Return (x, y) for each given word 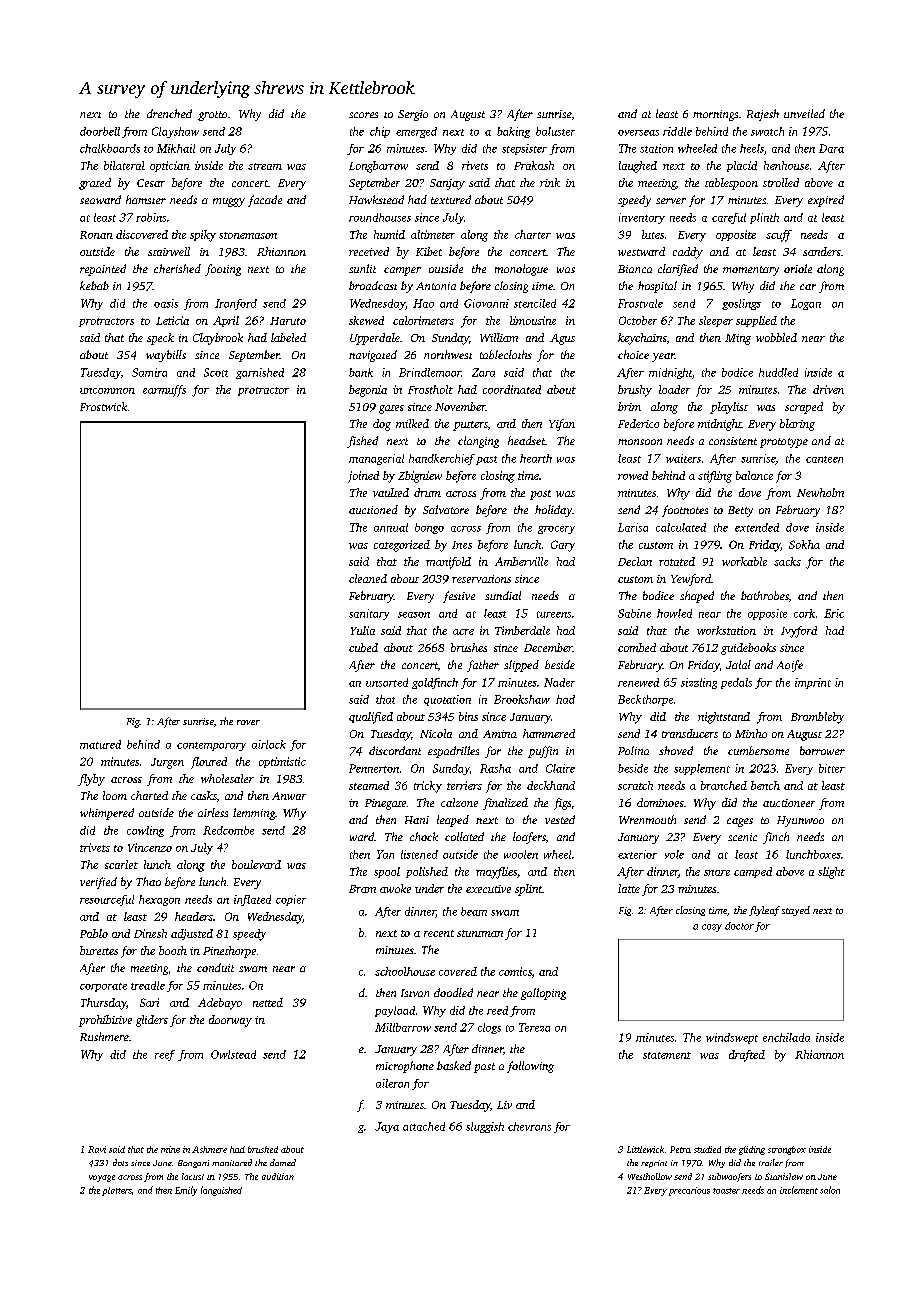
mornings (715, 115)
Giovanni (486, 303)
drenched (169, 113)
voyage (102, 1178)
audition (278, 1176)
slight (831, 873)
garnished (260, 373)
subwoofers (729, 1177)
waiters (683, 458)
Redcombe (228, 830)
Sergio (413, 115)
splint (528, 890)
